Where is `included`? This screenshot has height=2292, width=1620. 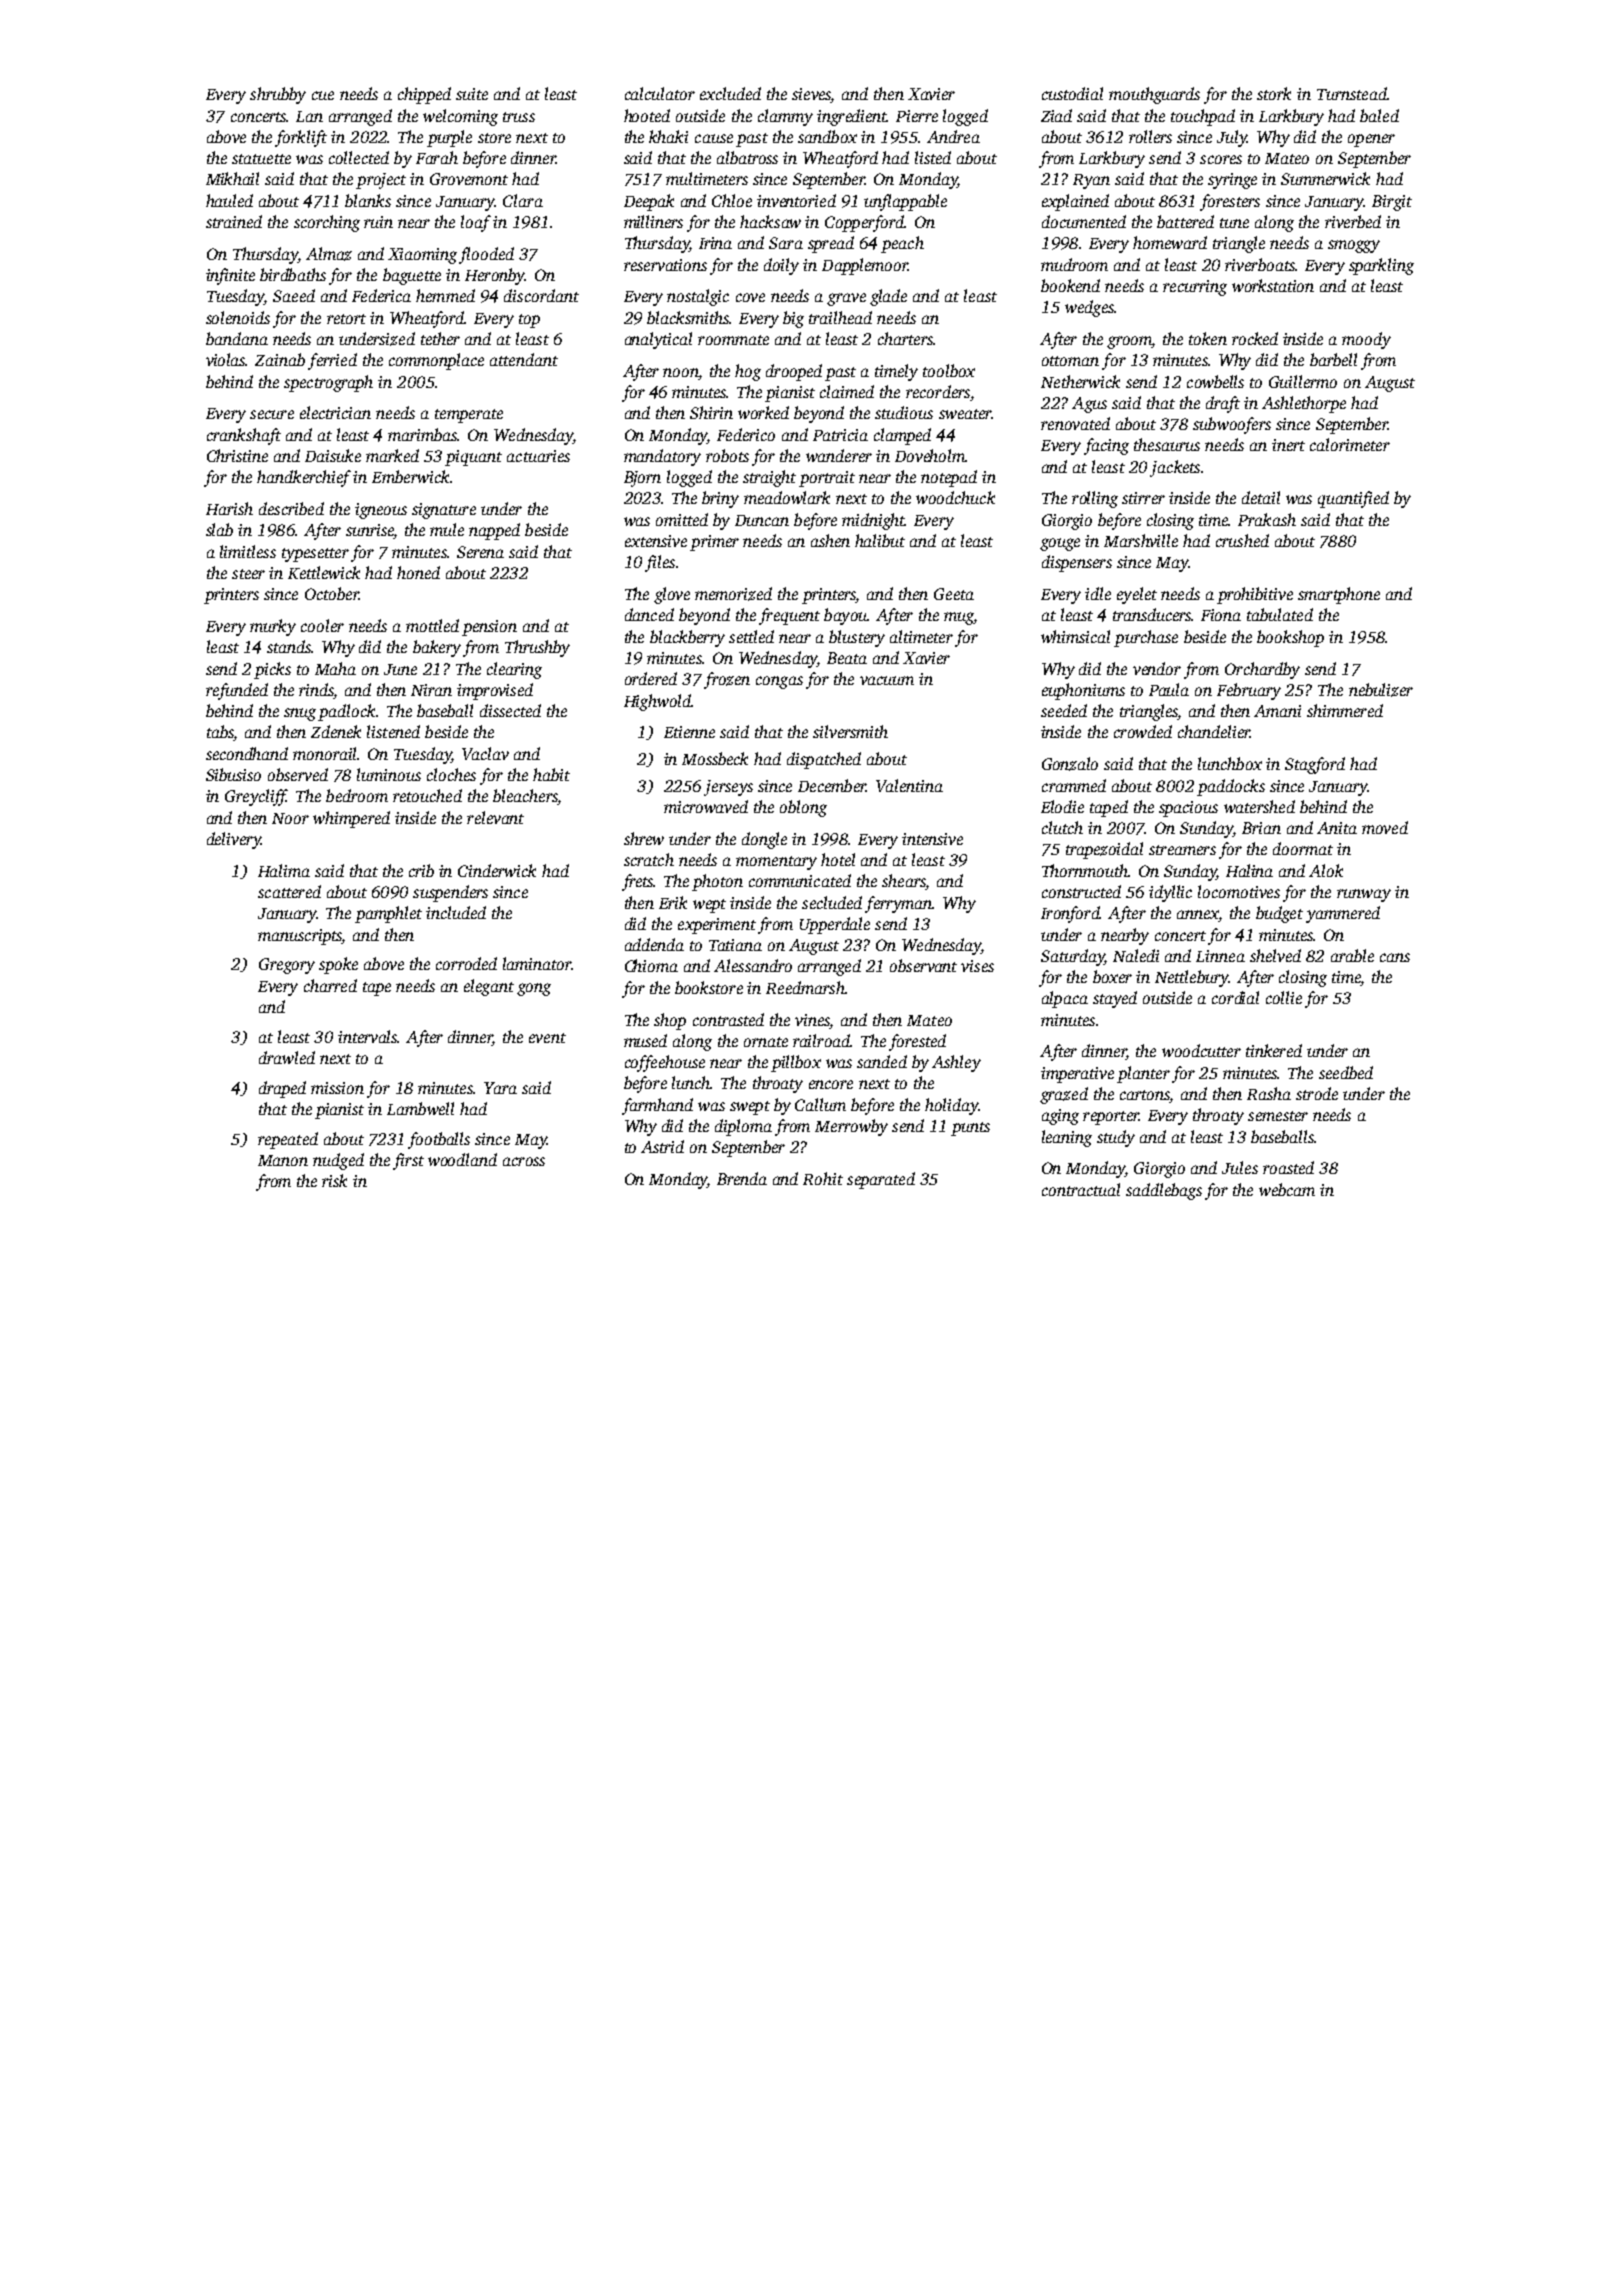 included is located at coordinates (456, 912).
